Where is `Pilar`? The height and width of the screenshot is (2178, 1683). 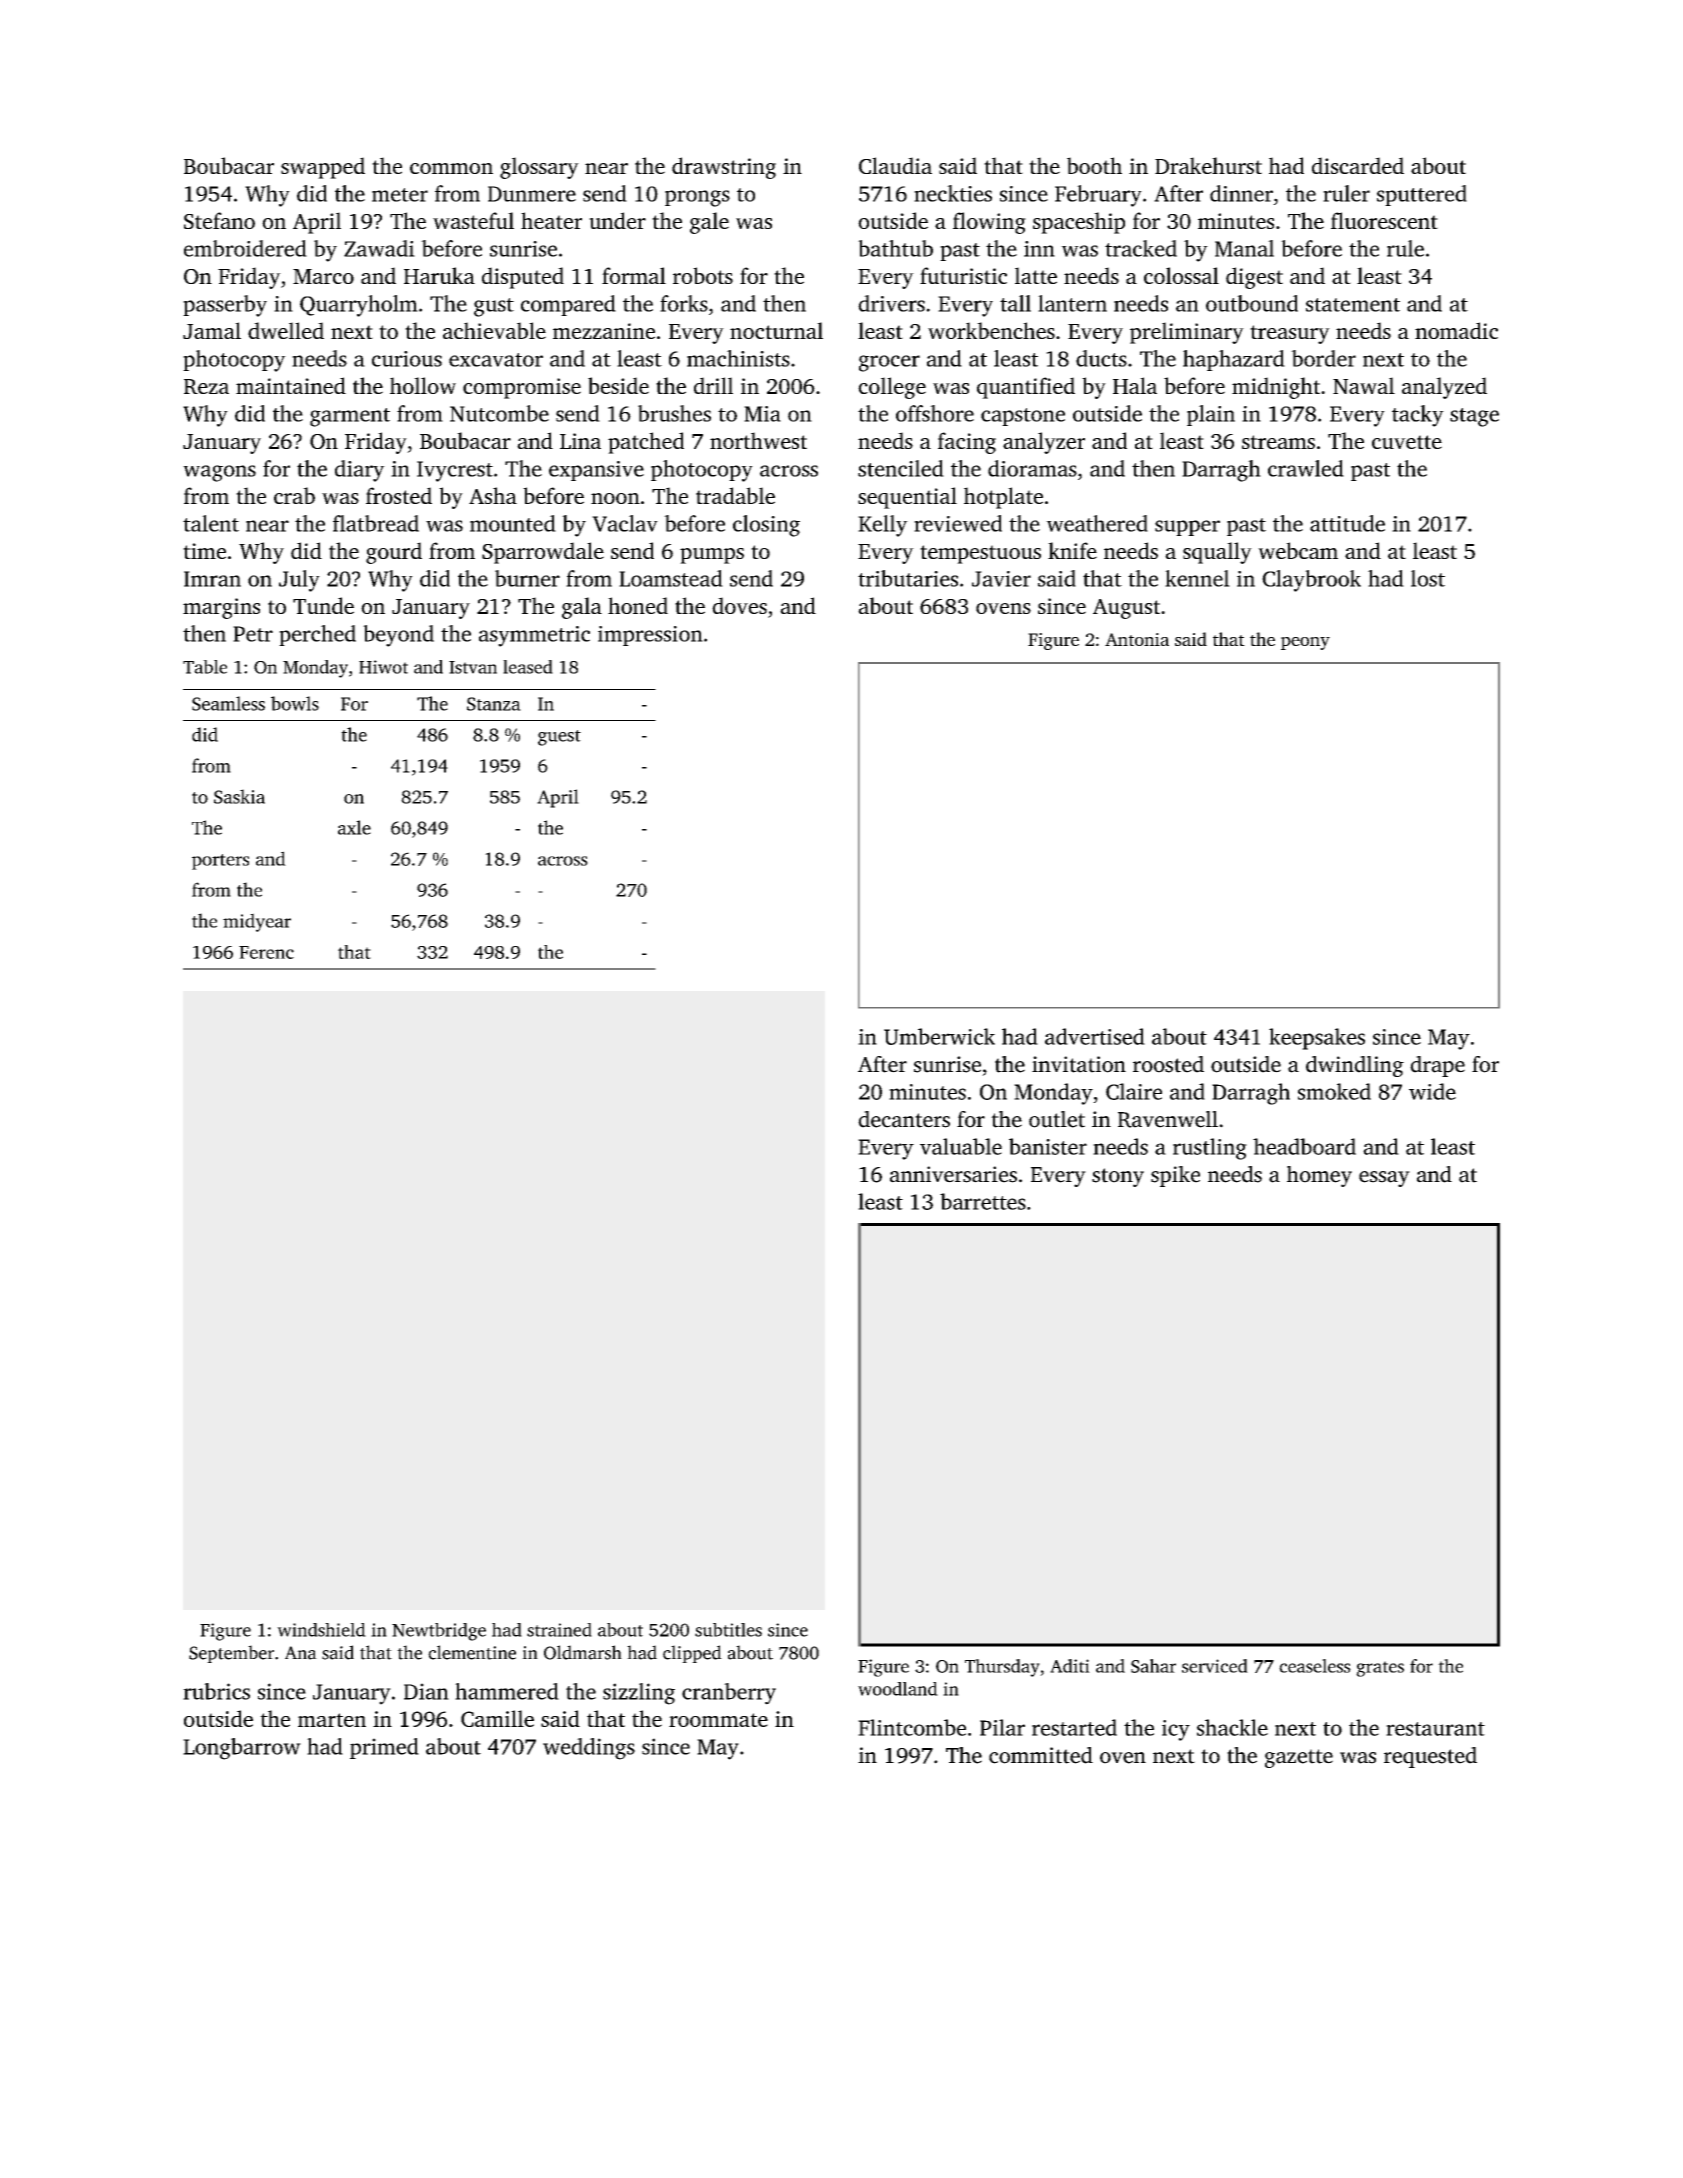 Pilar is located at coordinates (1002, 1727).
